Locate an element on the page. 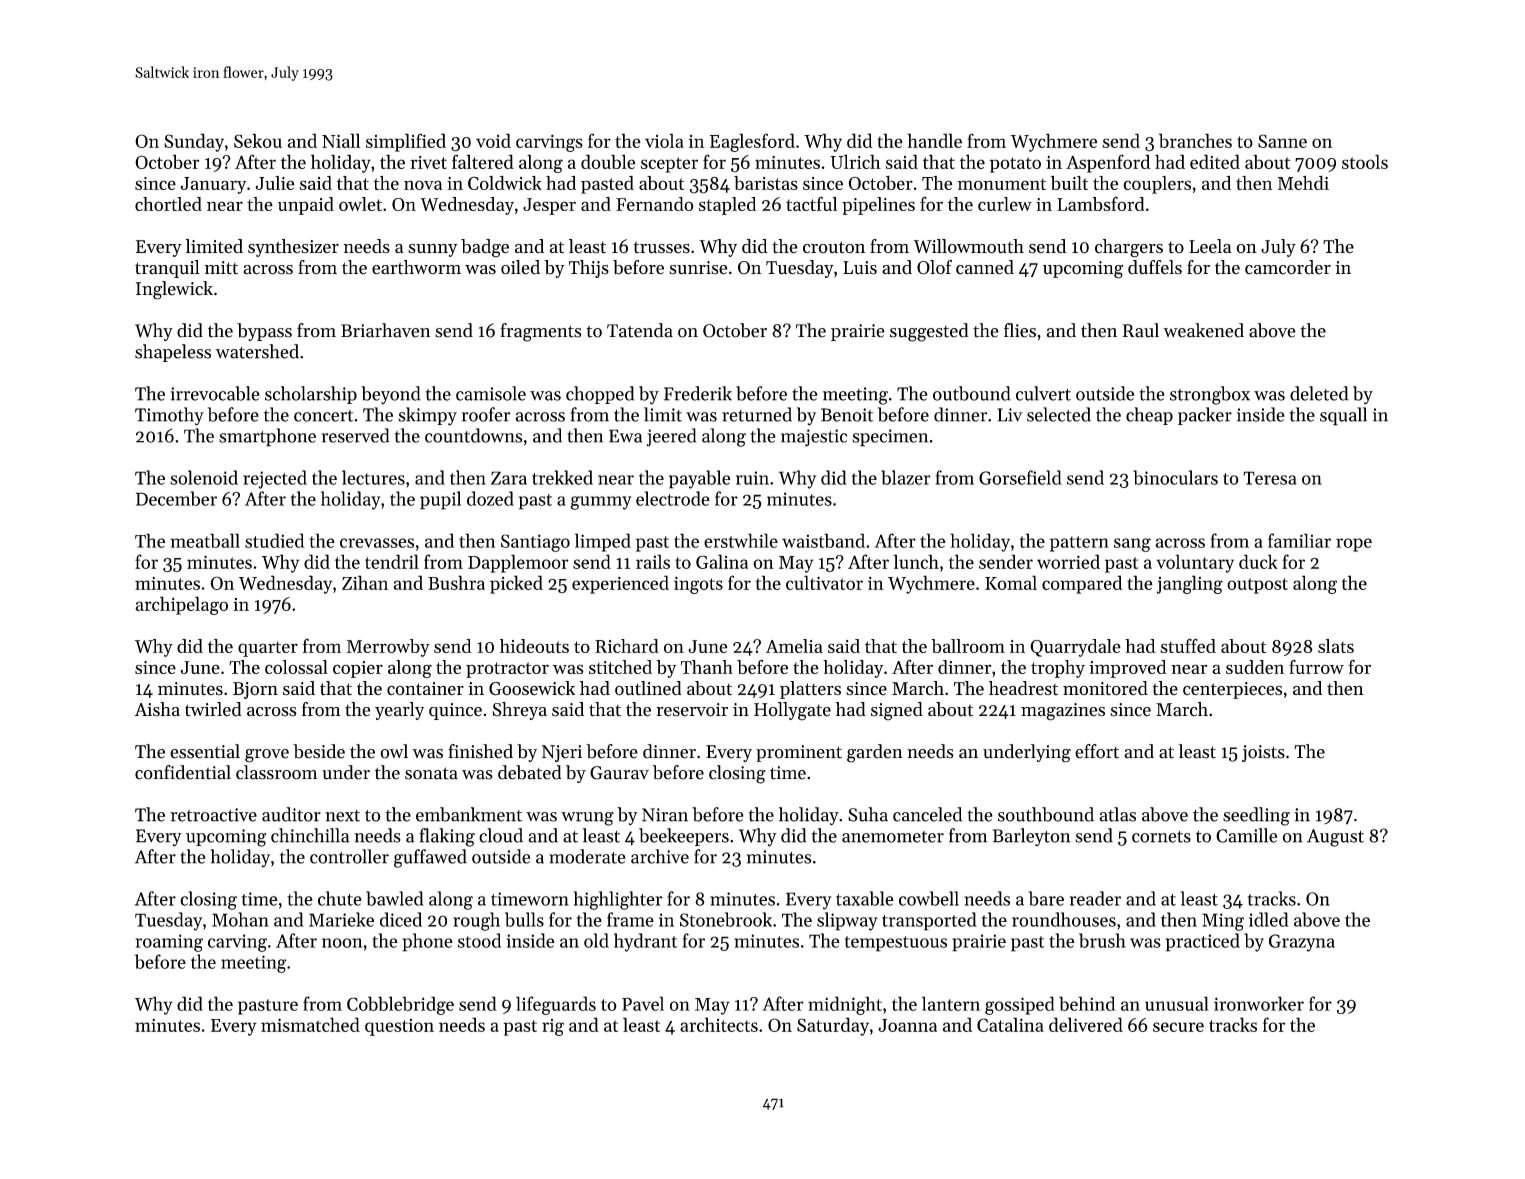 This document has height=1179, width=1525. joists is located at coordinates (1263, 753).
